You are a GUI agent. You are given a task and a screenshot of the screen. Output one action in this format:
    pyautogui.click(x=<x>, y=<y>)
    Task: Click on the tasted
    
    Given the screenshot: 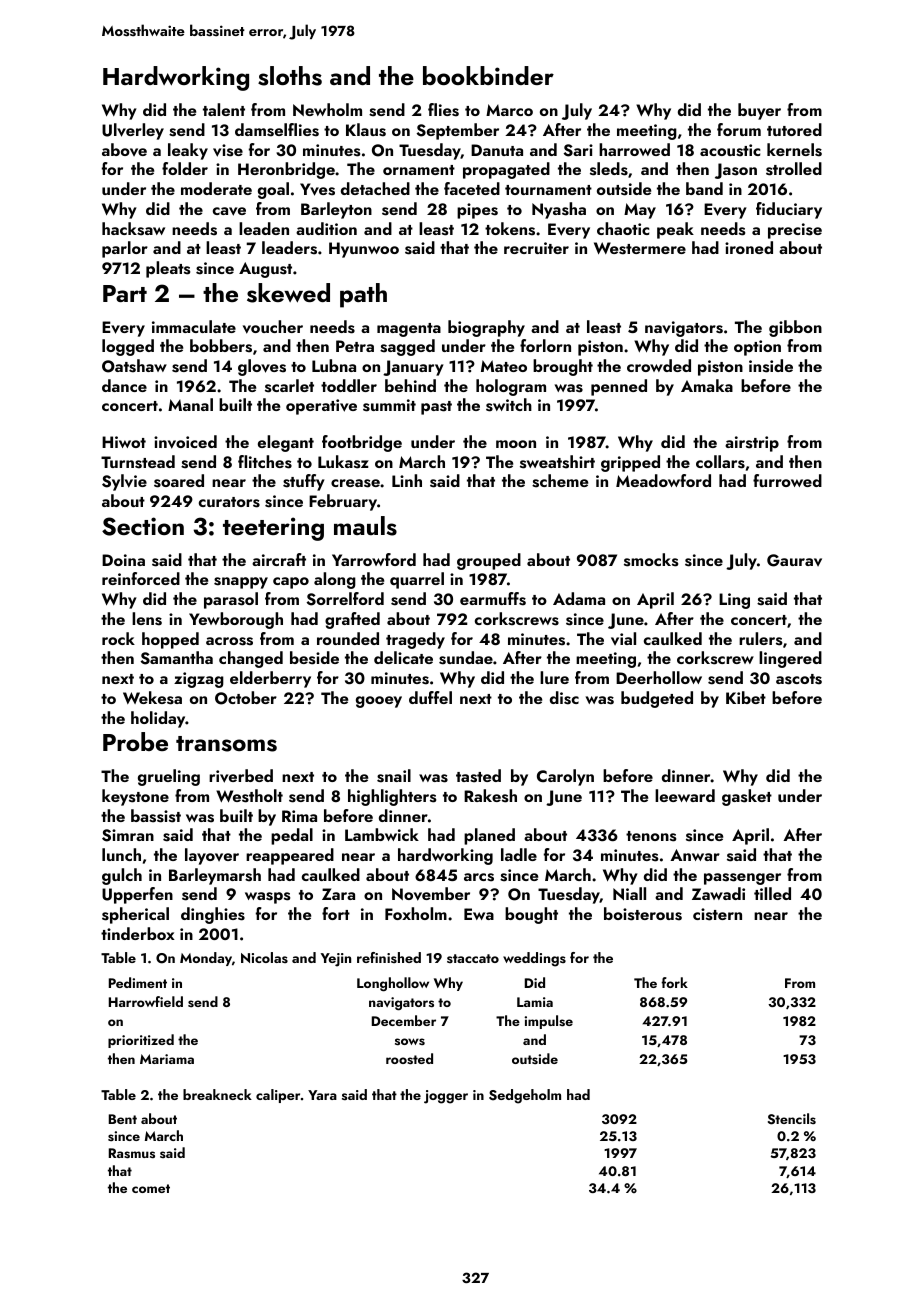 What is the action you would take?
    pyautogui.click(x=478, y=776)
